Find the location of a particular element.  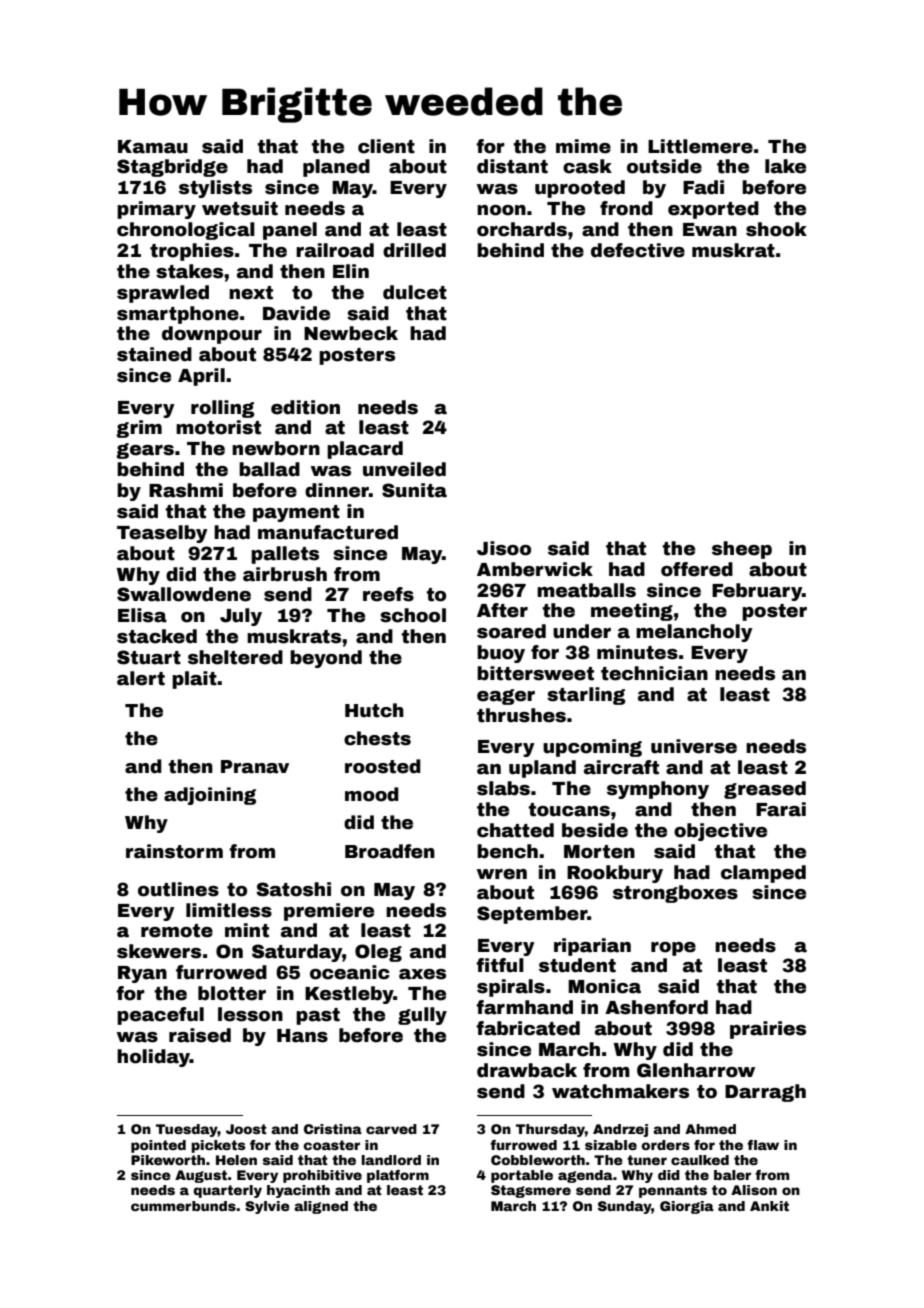

mime is located at coordinates (583, 146).
